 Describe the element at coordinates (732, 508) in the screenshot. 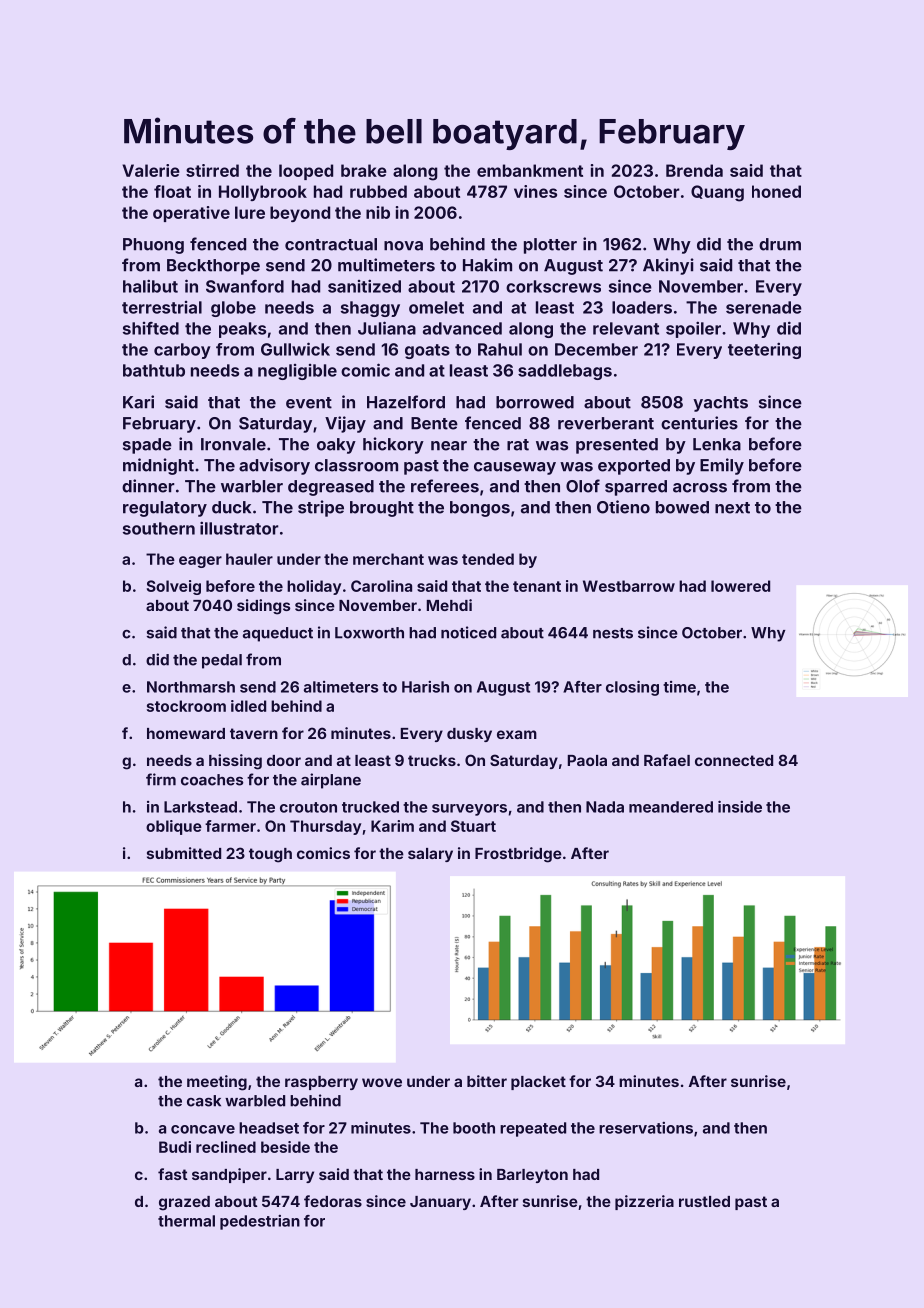

I see `next` at that location.
